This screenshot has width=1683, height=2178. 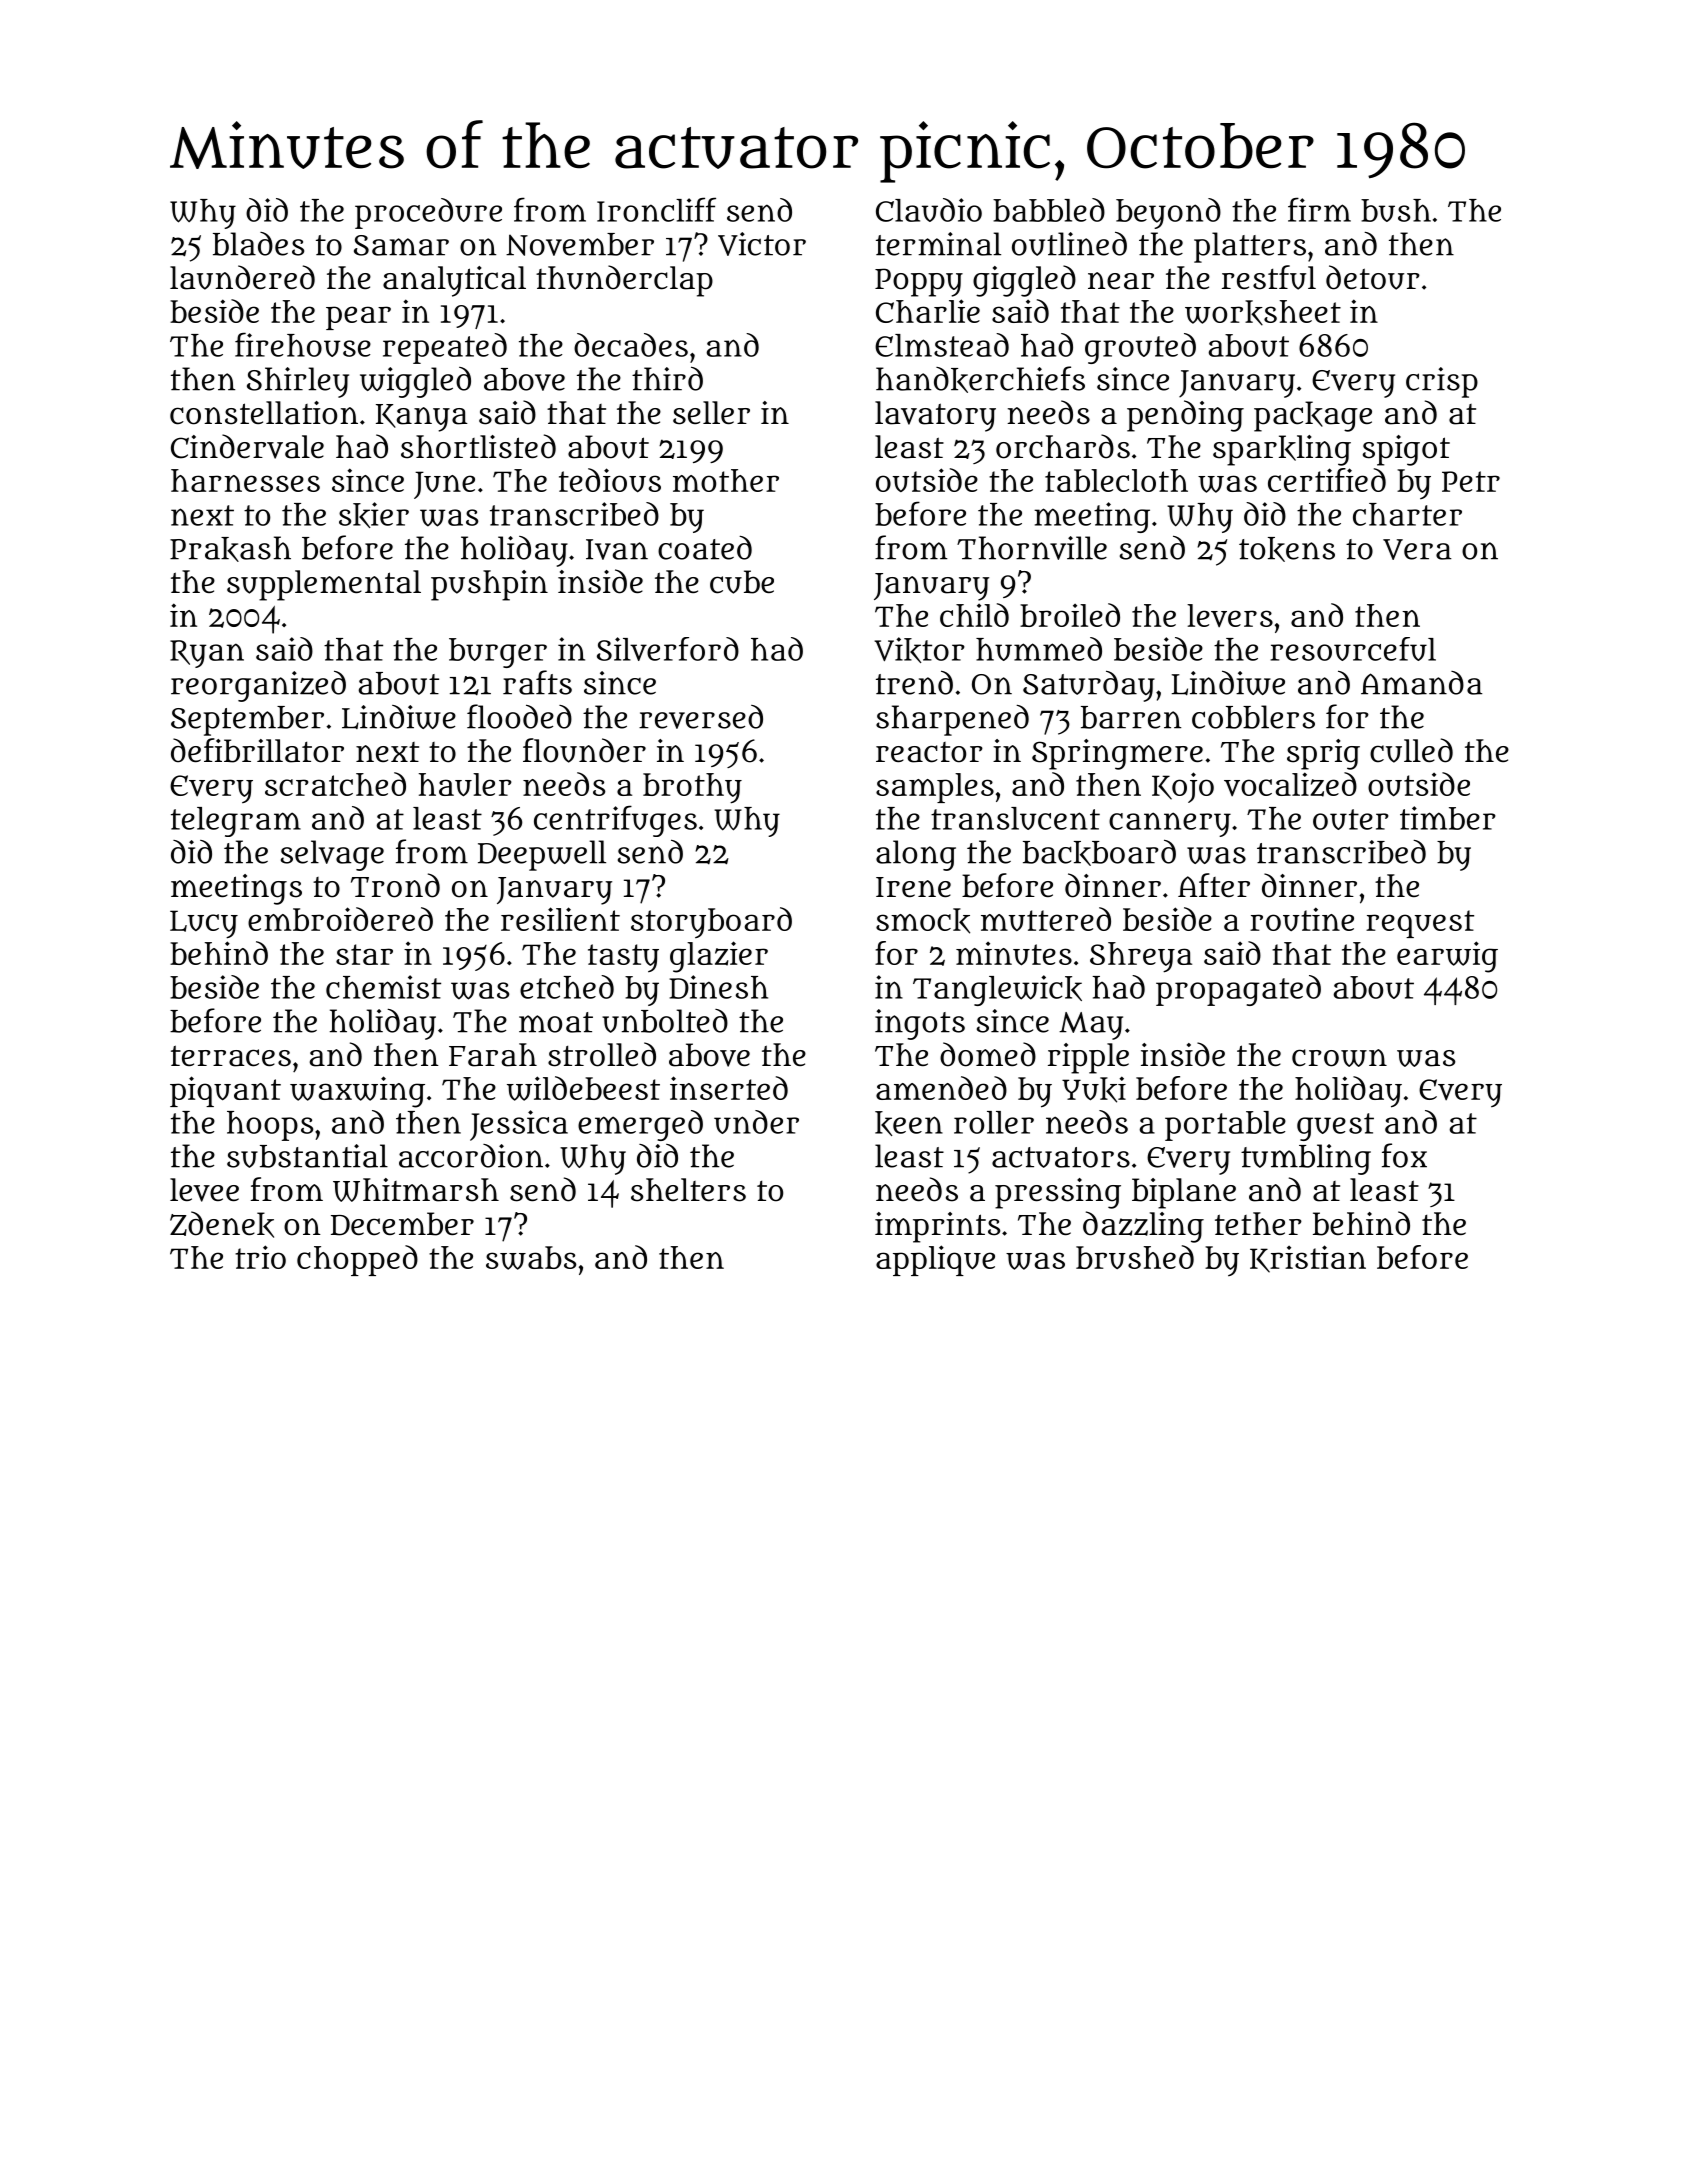 I want to click on detour, so click(x=1373, y=277).
